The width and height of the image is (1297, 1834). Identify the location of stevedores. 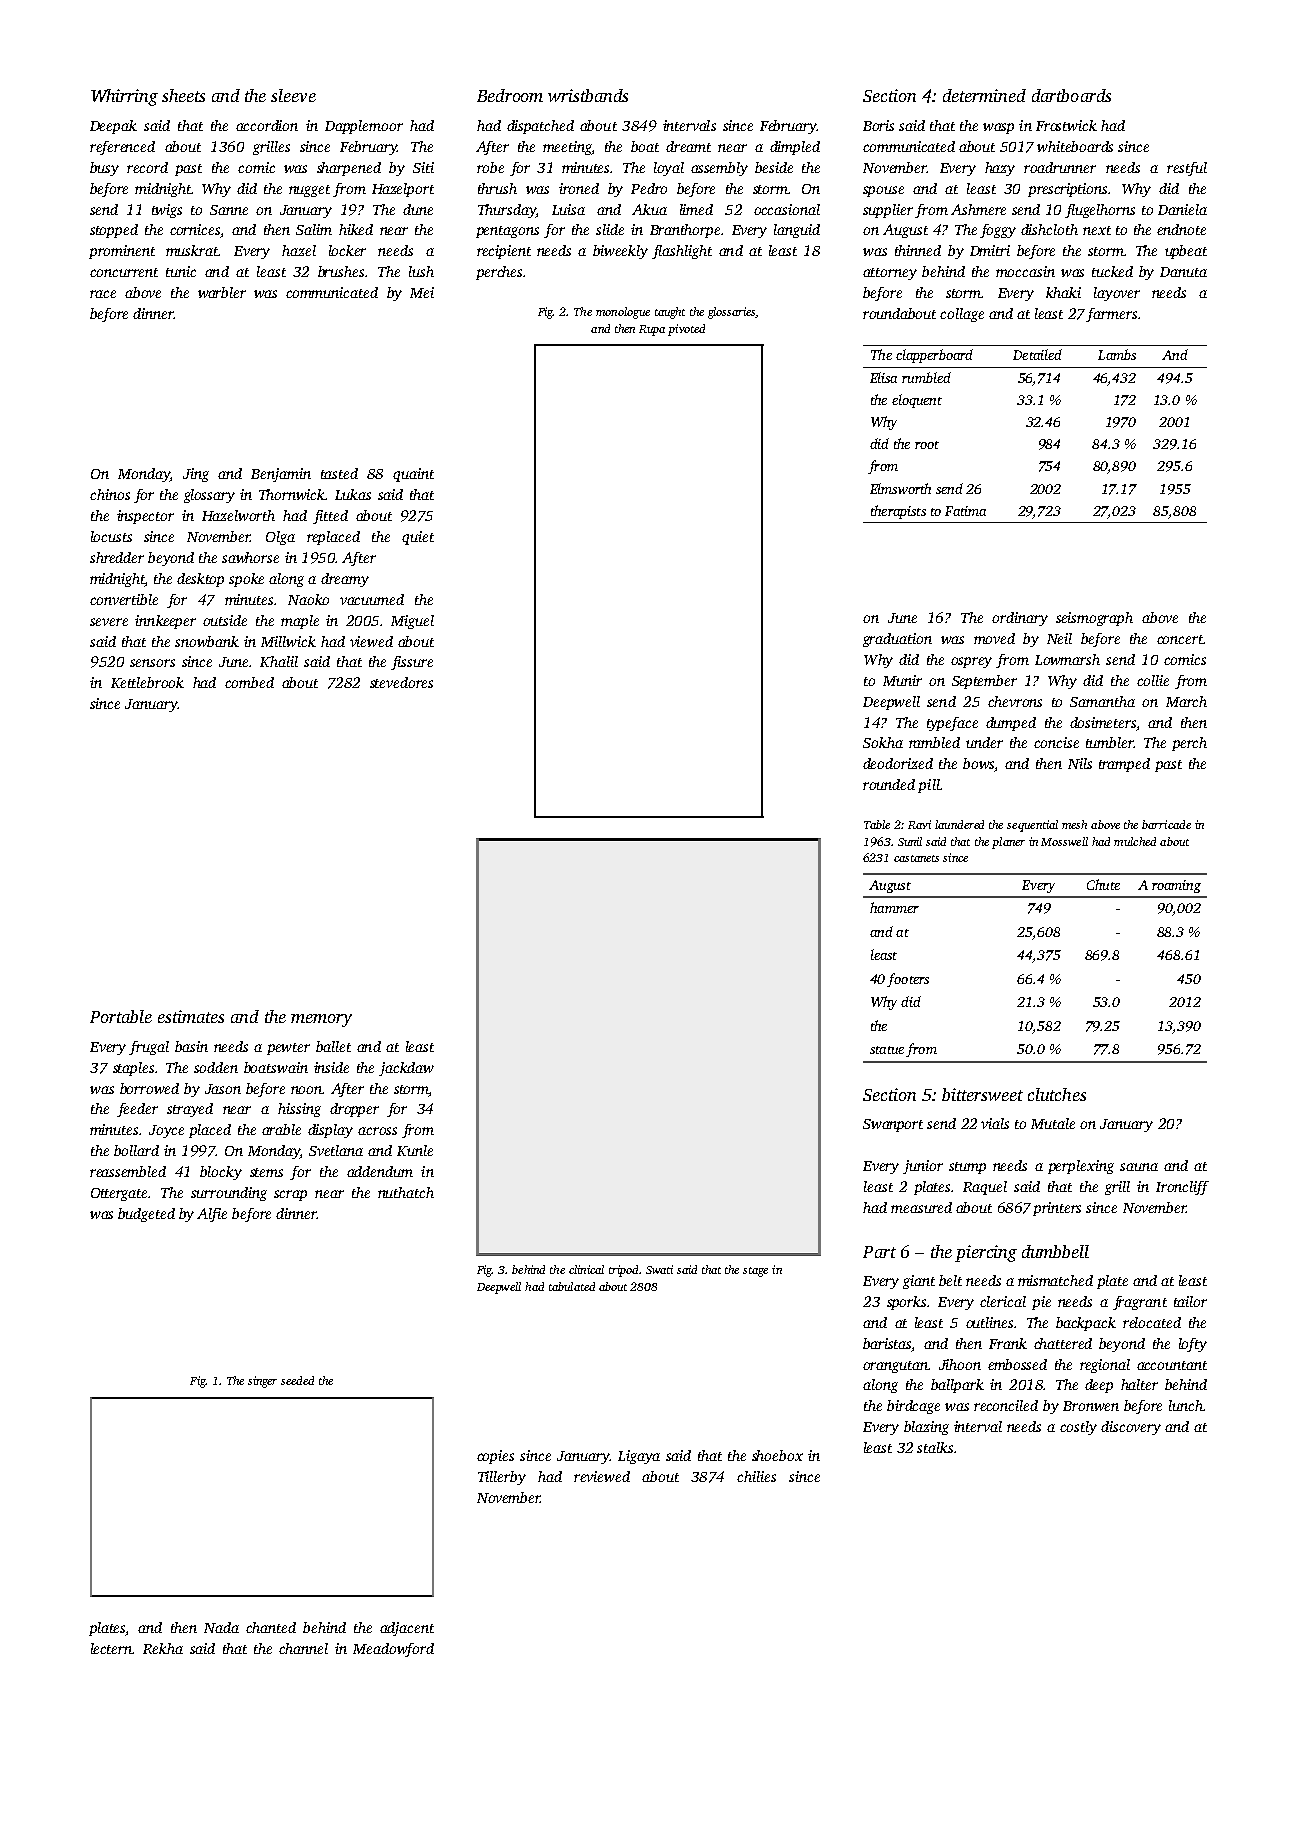
(401, 682).
